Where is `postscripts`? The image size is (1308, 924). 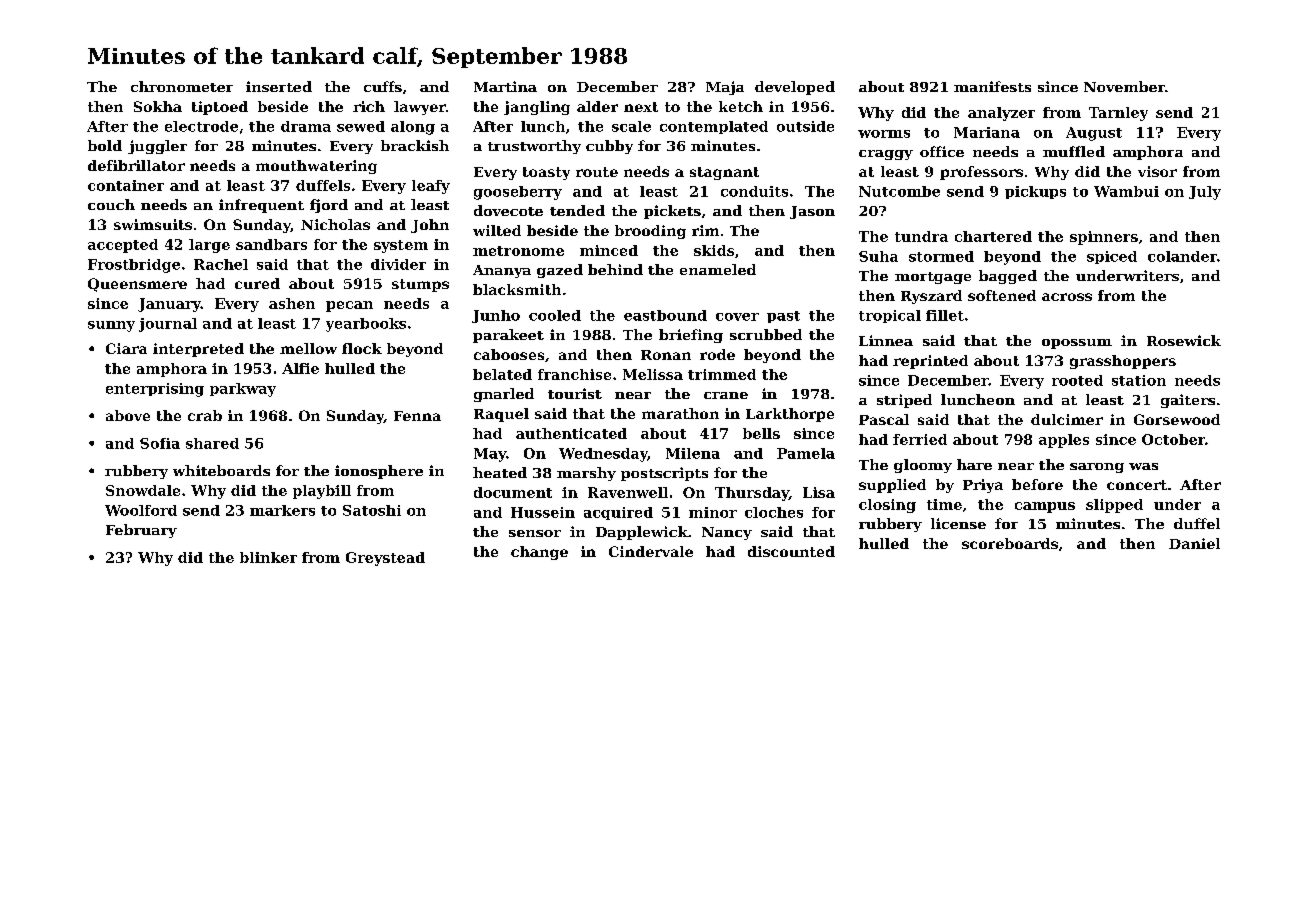 postscripts is located at coordinates (664, 474).
